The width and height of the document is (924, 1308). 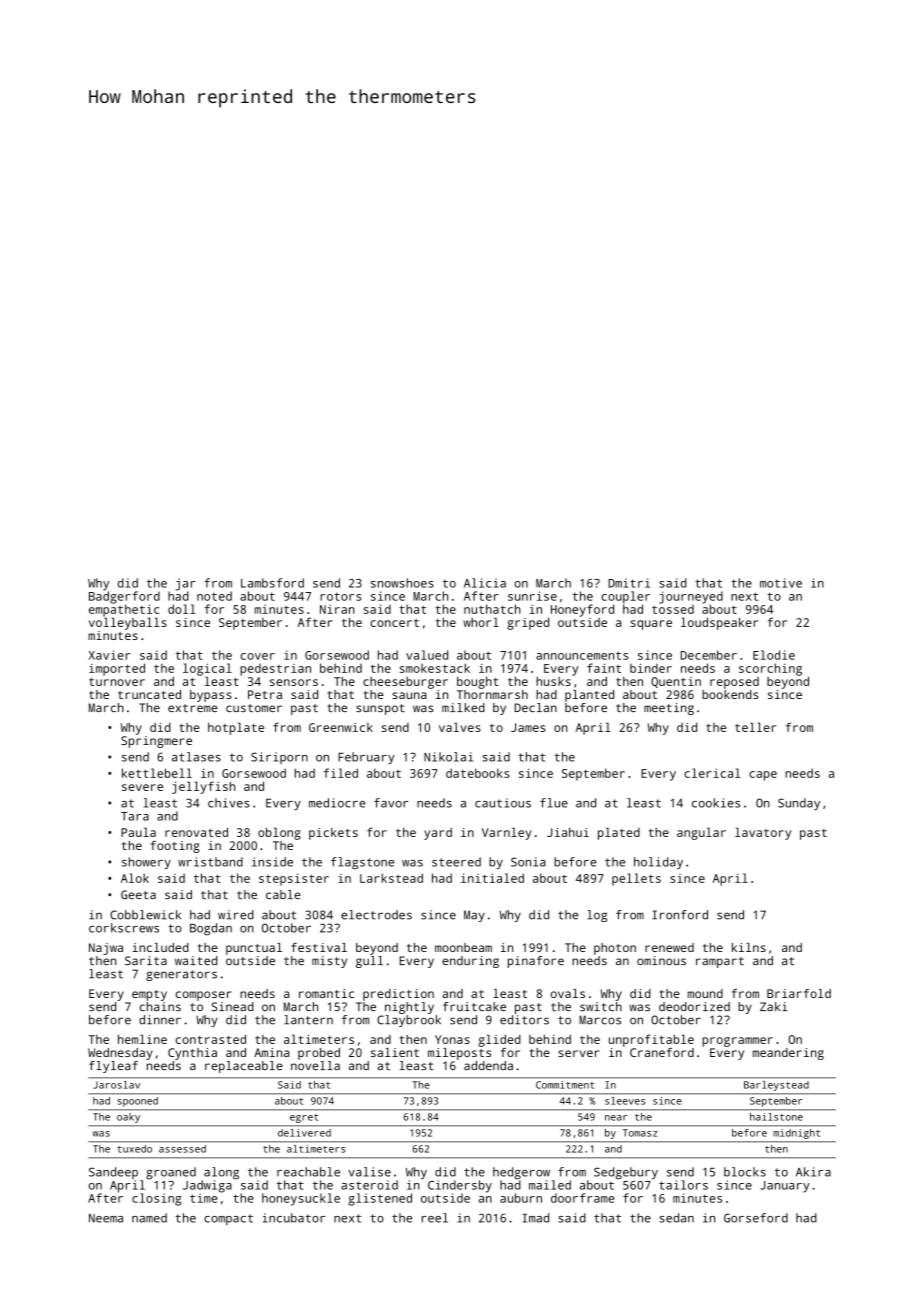 I want to click on Ironford, so click(x=680, y=915).
